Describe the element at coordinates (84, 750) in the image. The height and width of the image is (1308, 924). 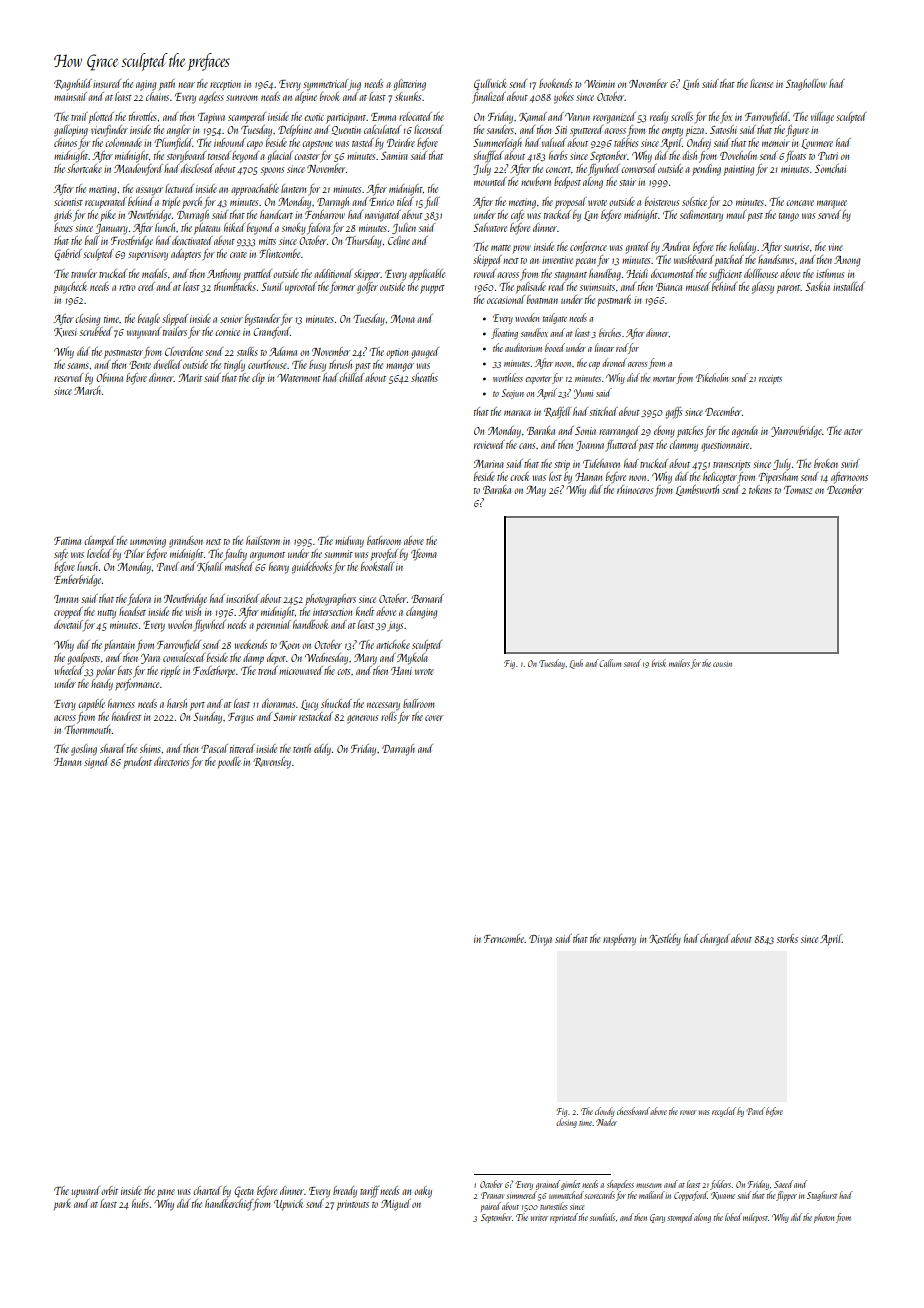
I see `gosling` at that location.
